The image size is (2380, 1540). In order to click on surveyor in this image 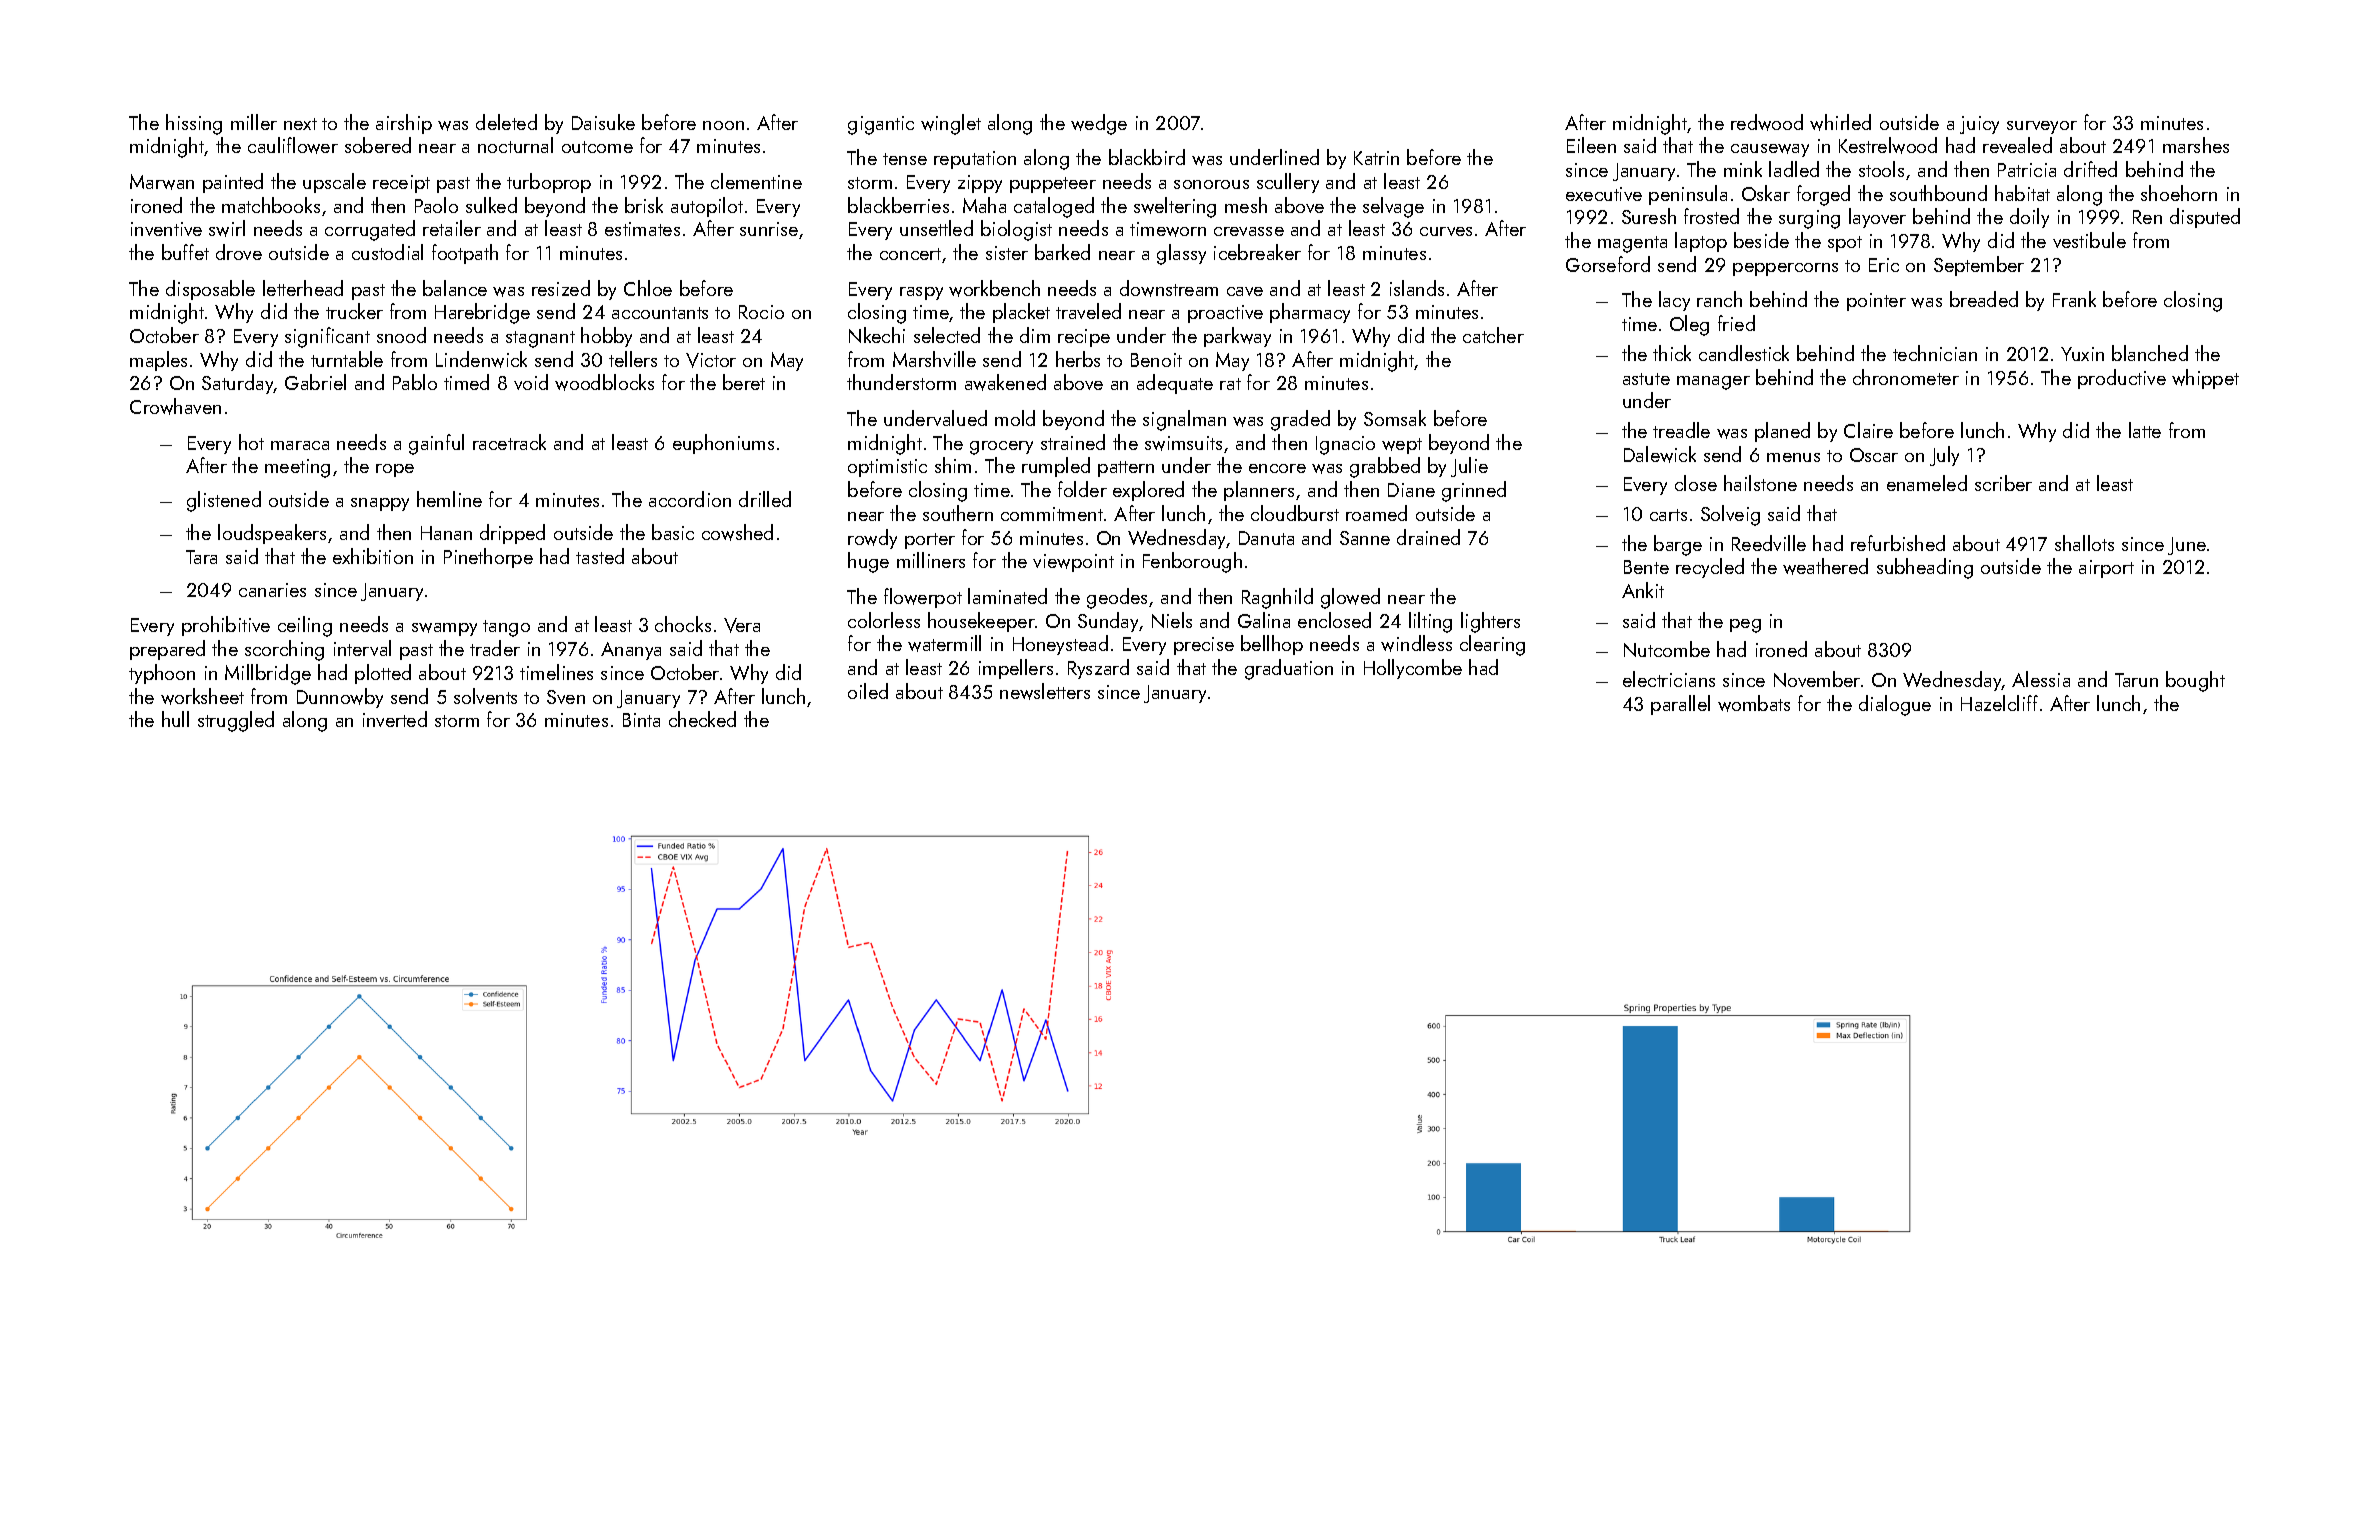, I will do `click(2042, 127)`.
